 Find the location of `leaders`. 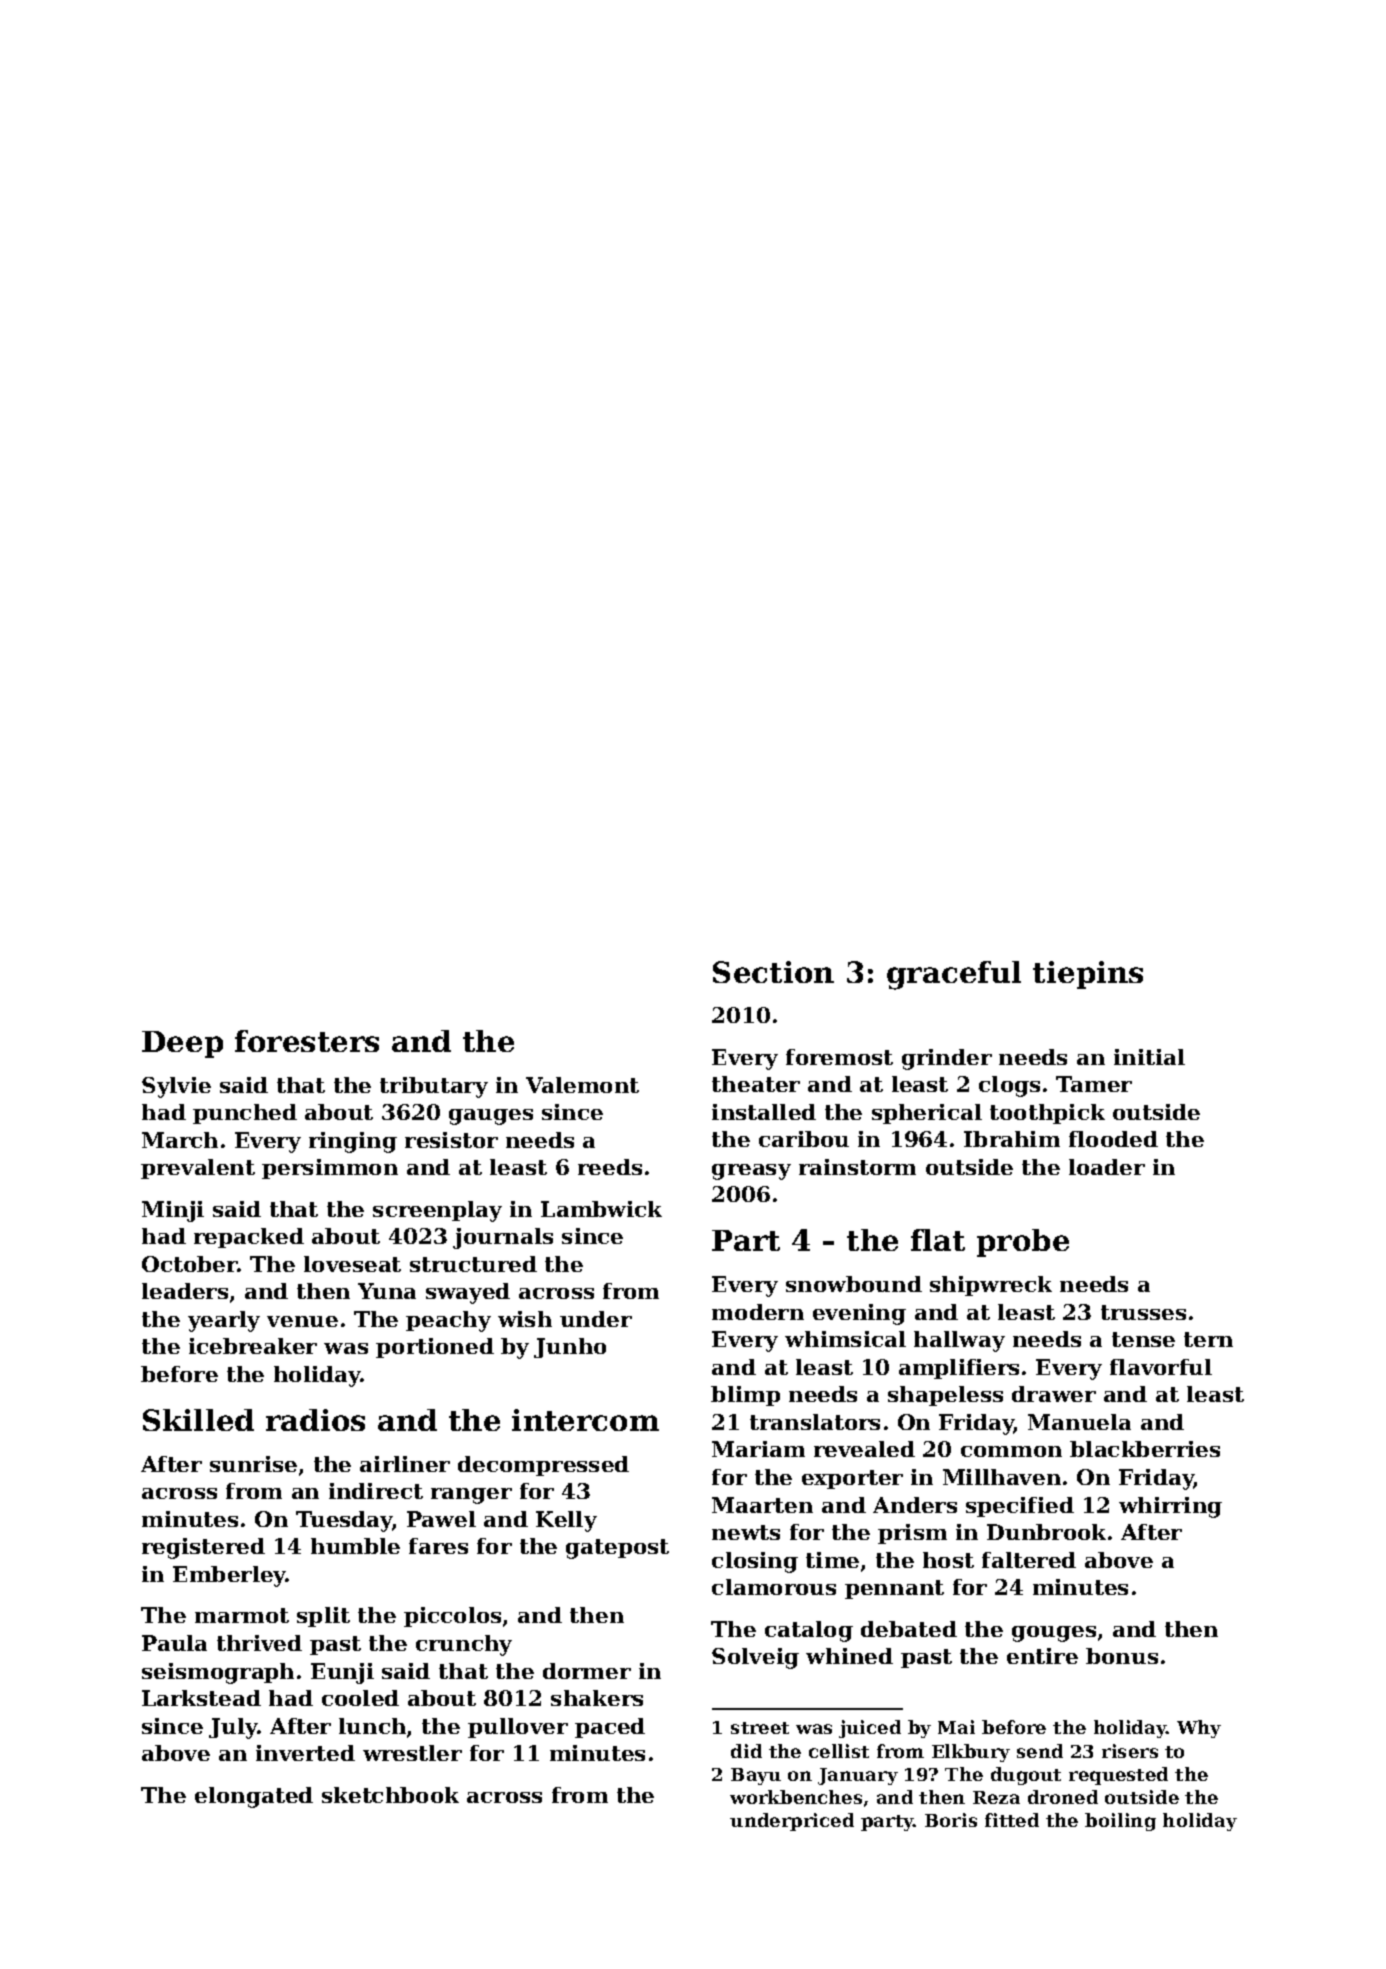

leaders is located at coordinates (185, 1291).
